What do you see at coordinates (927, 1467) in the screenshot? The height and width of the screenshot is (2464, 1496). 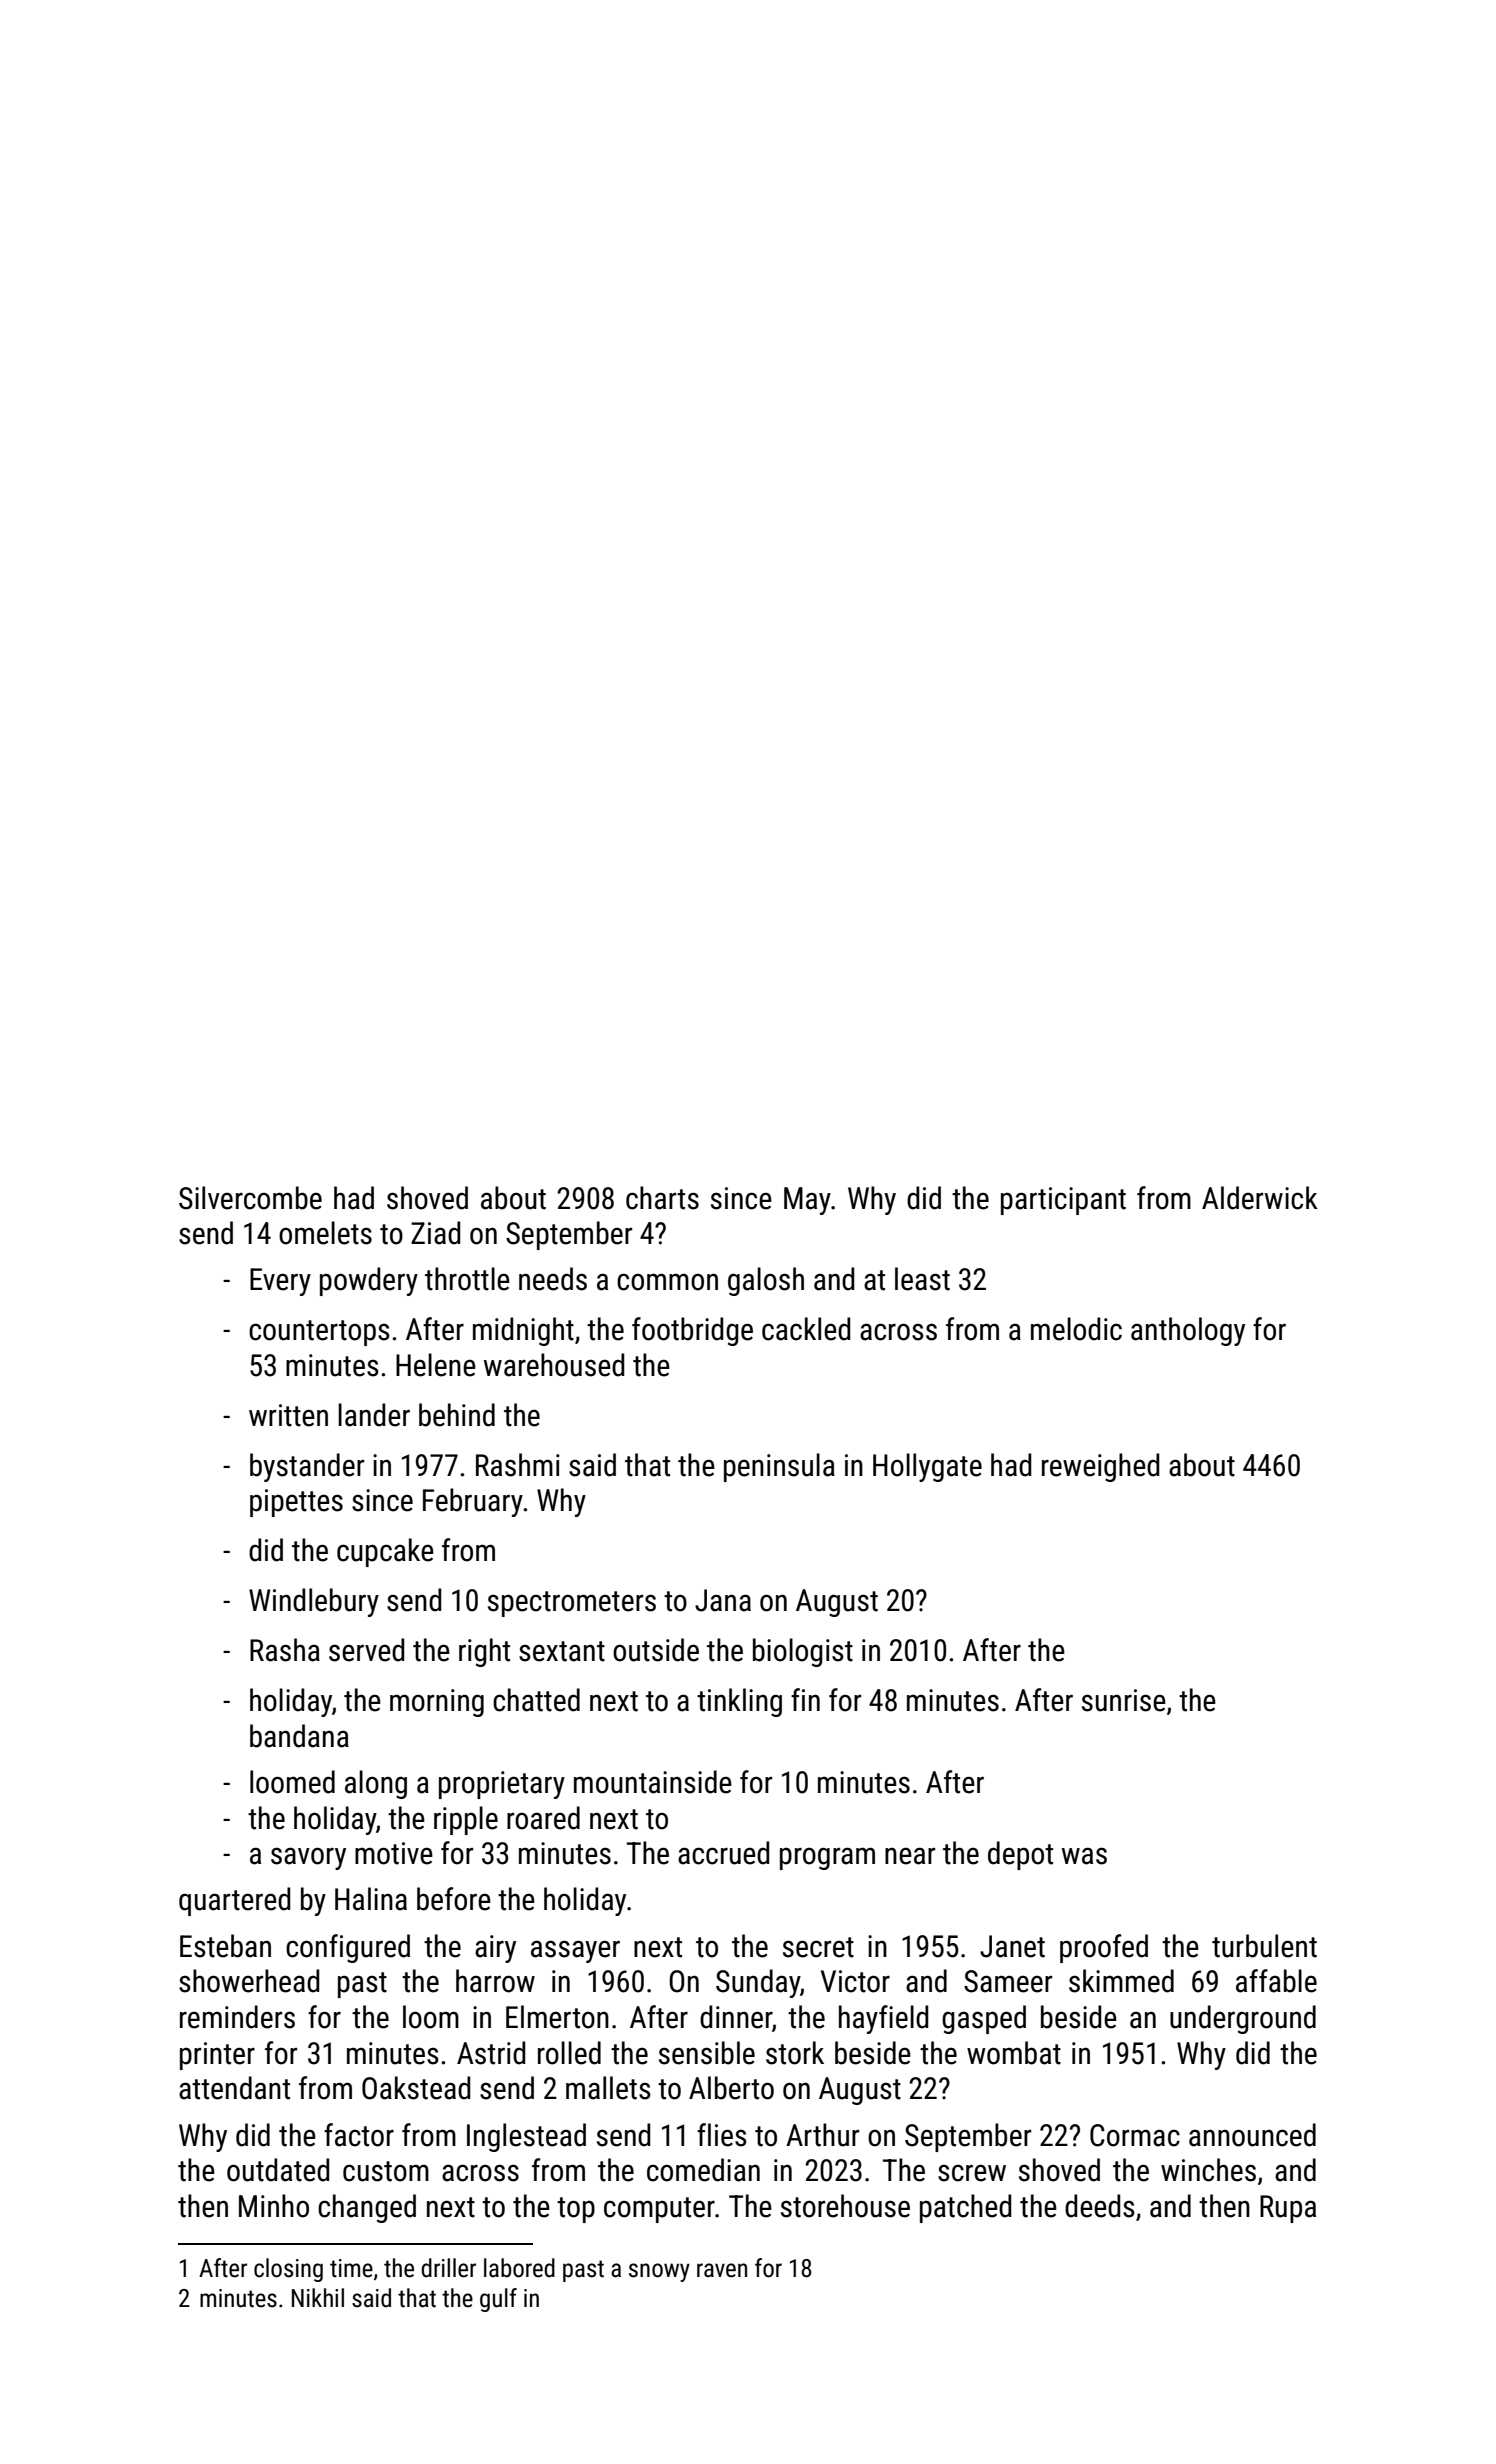 I see `Hollygate` at bounding box center [927, 1467].
